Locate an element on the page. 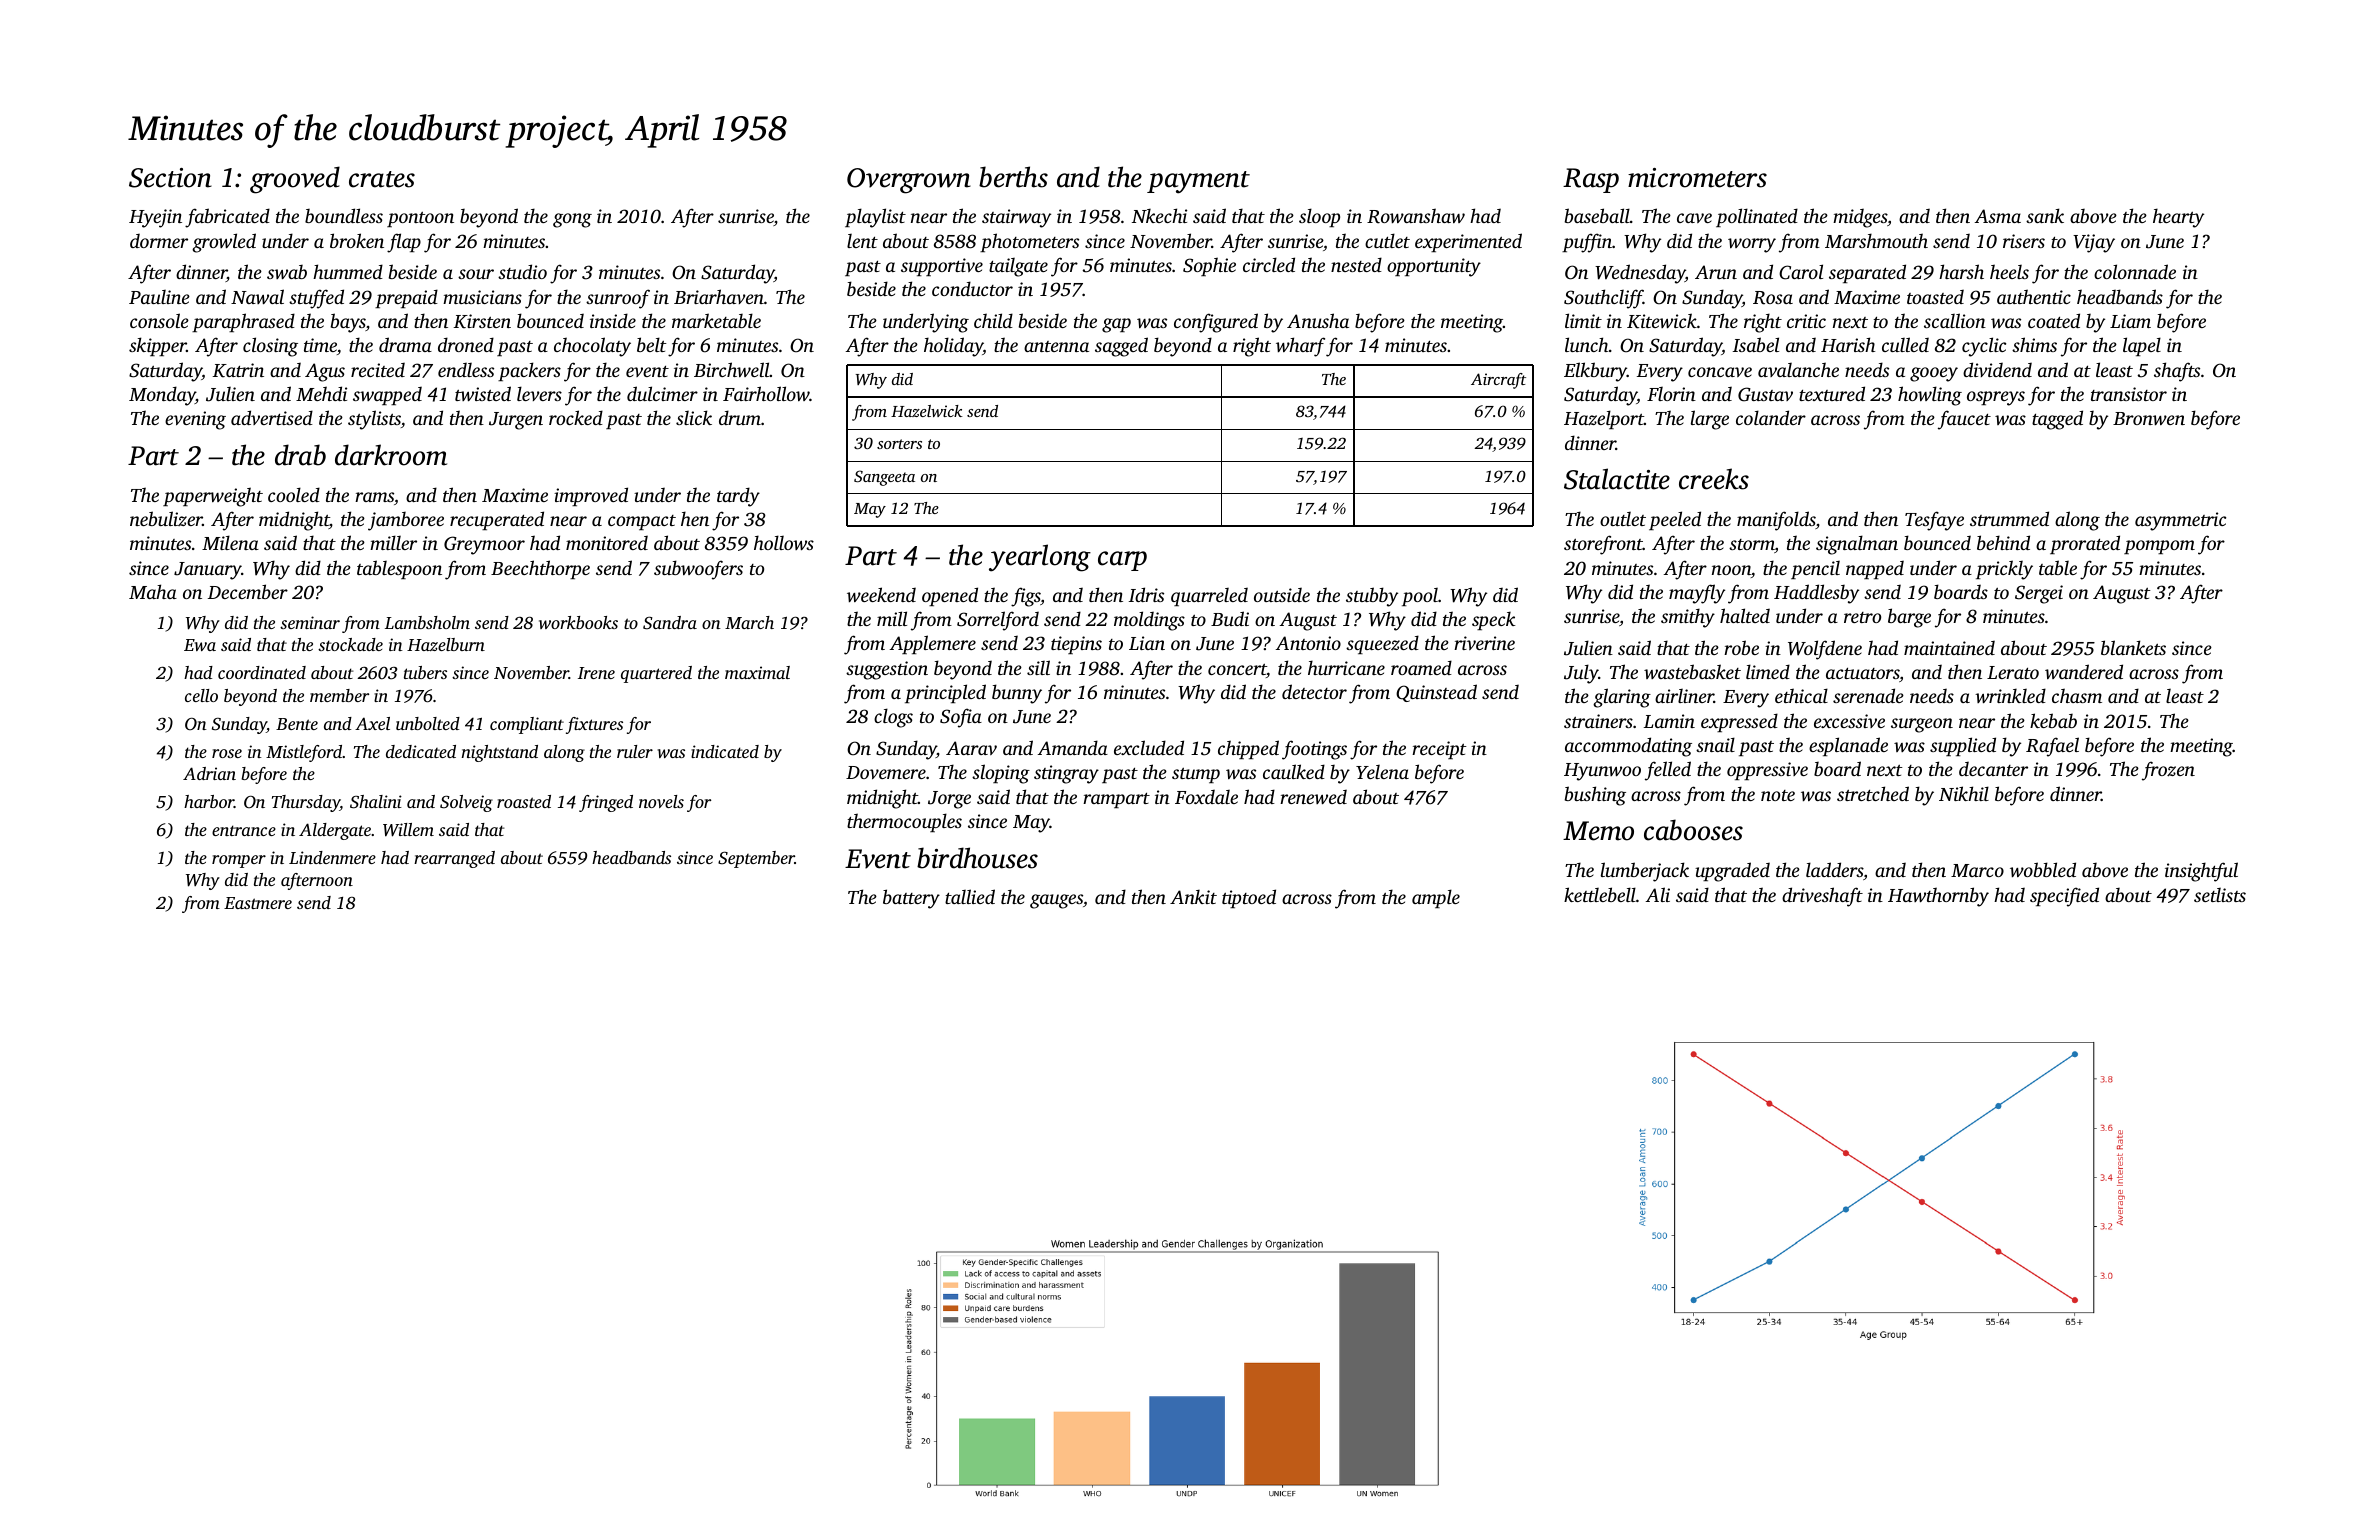 The height and width of the image is (1540, 2380). berths is located at coordinates (1013, 177).
